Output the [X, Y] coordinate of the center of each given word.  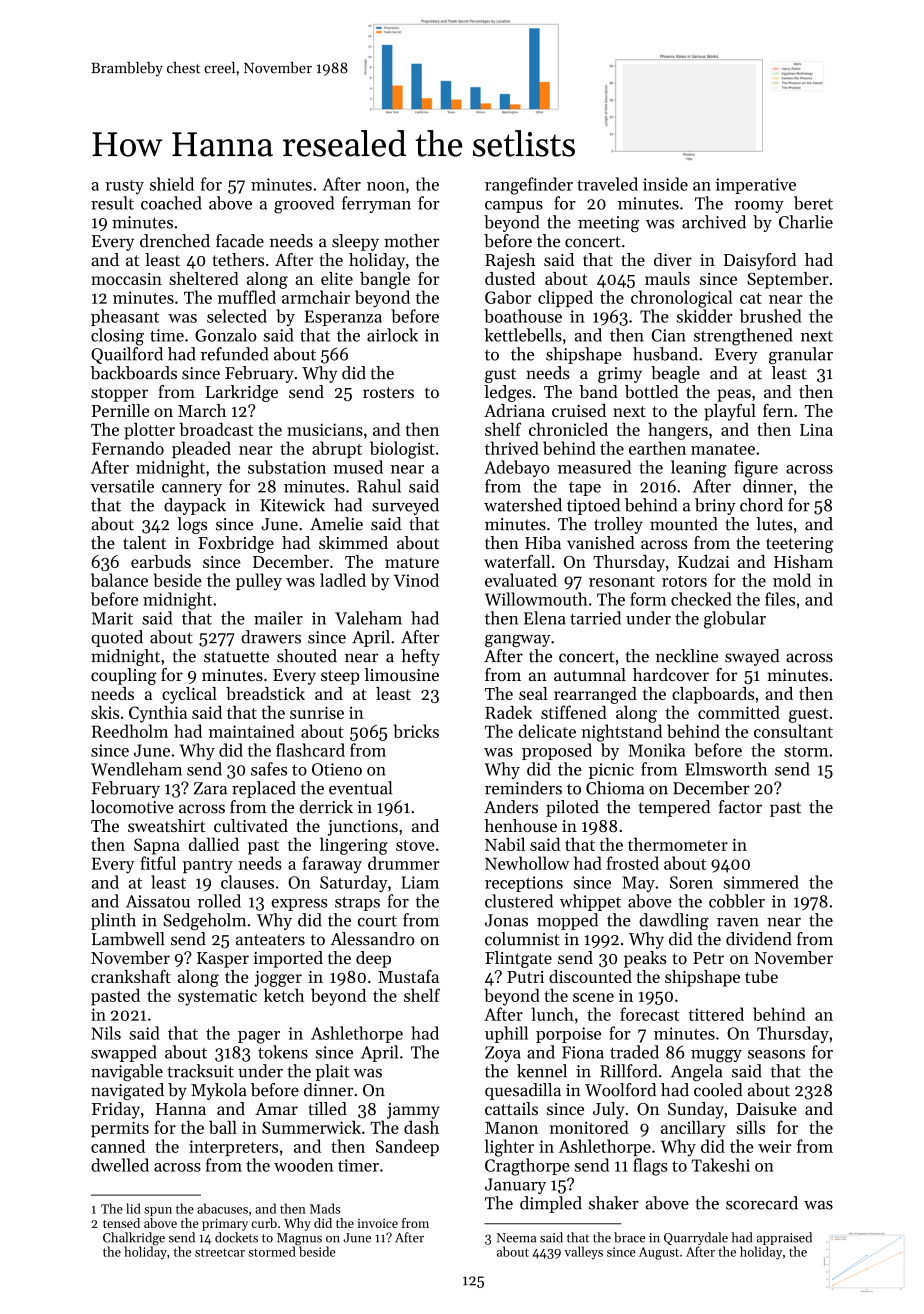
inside [665, 184]
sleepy [355, 242]
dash [421, 1127]
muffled [247, 297]
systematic [217, 998]
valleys [583, 1253]
